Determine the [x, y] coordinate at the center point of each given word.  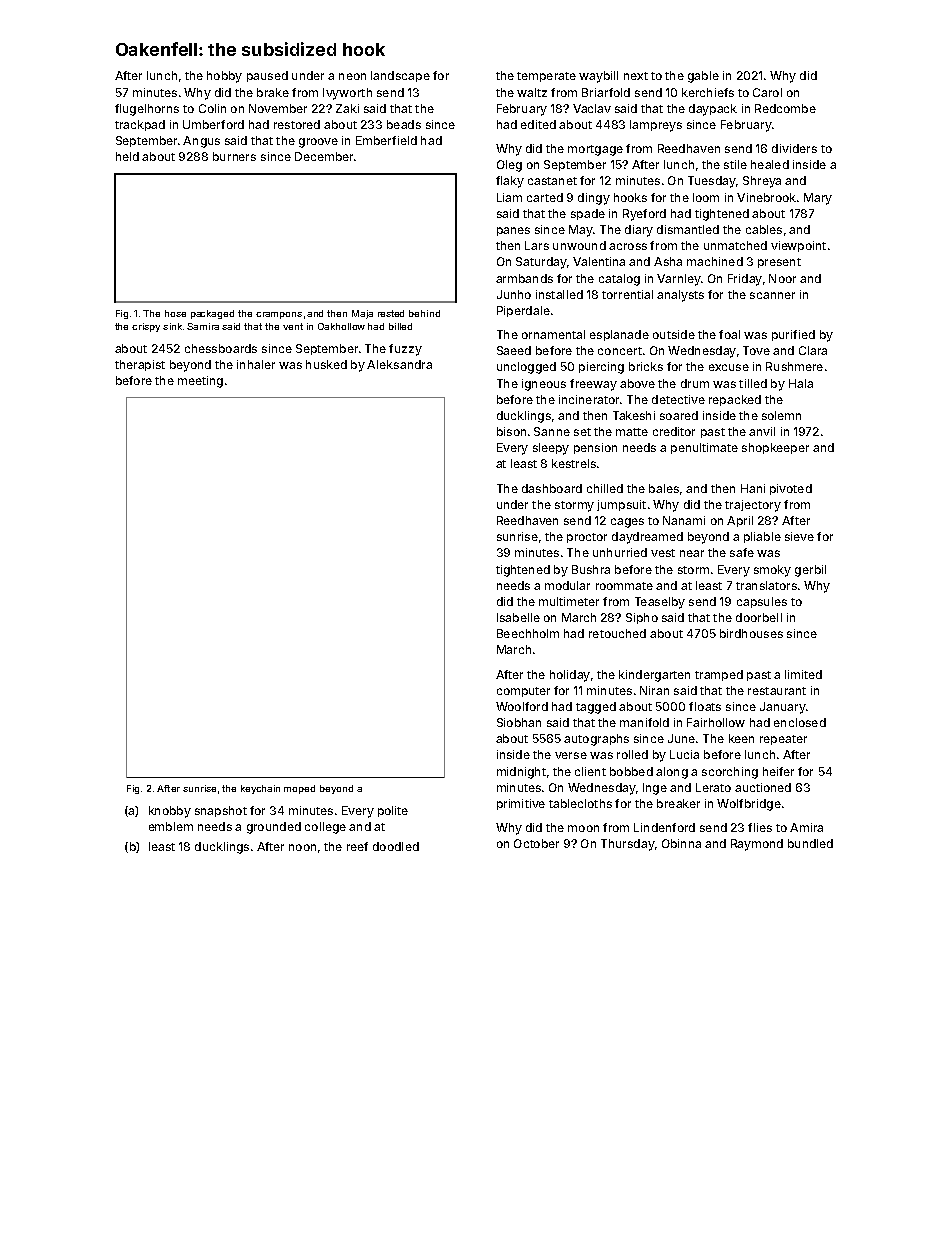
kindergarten [654, 676]
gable [703, 77]
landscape [400, 76]
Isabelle [518, 617]
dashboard [552, 488]
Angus [201, 142]
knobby [170, 812]
